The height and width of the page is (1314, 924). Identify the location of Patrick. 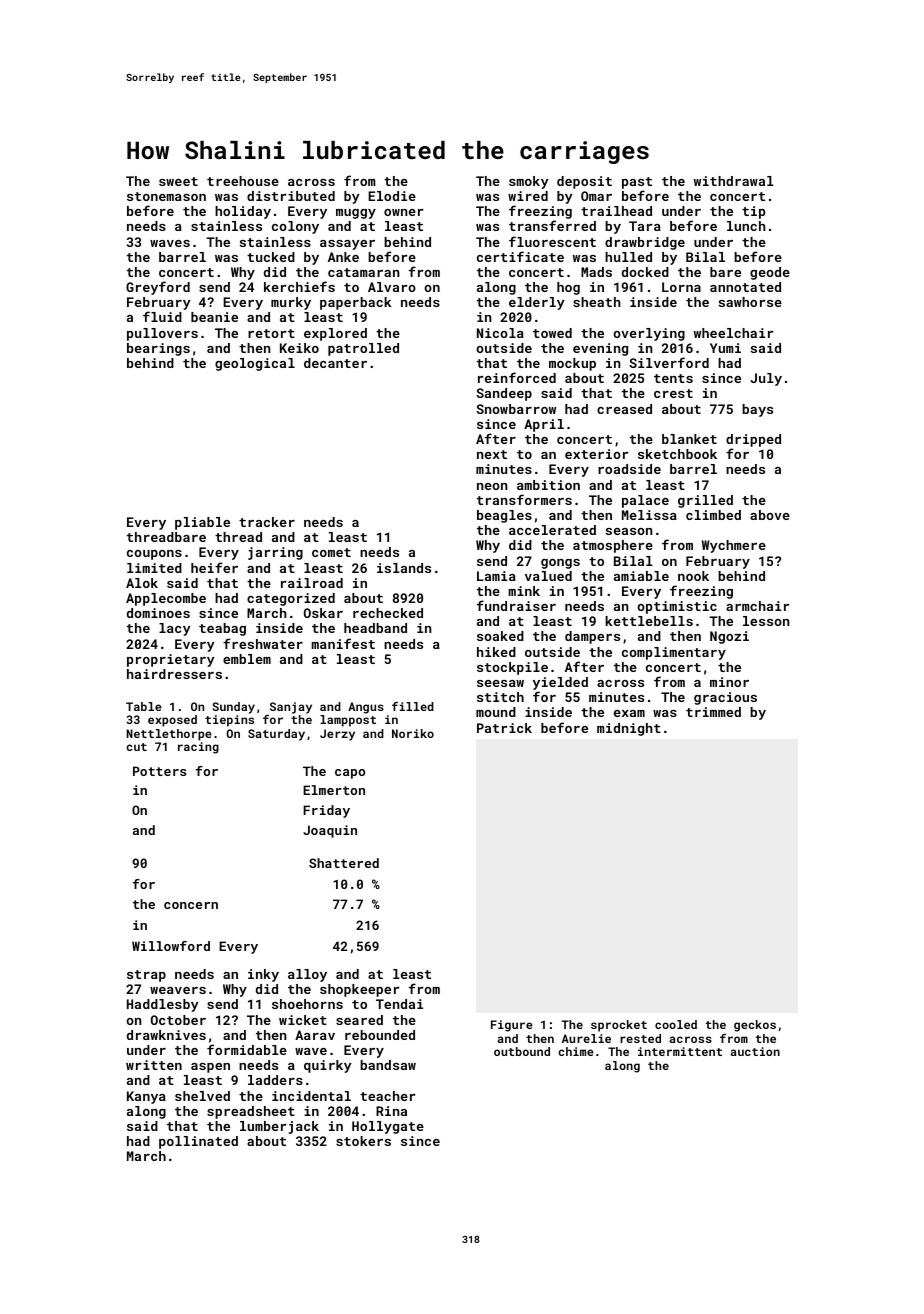
(504, 728).
